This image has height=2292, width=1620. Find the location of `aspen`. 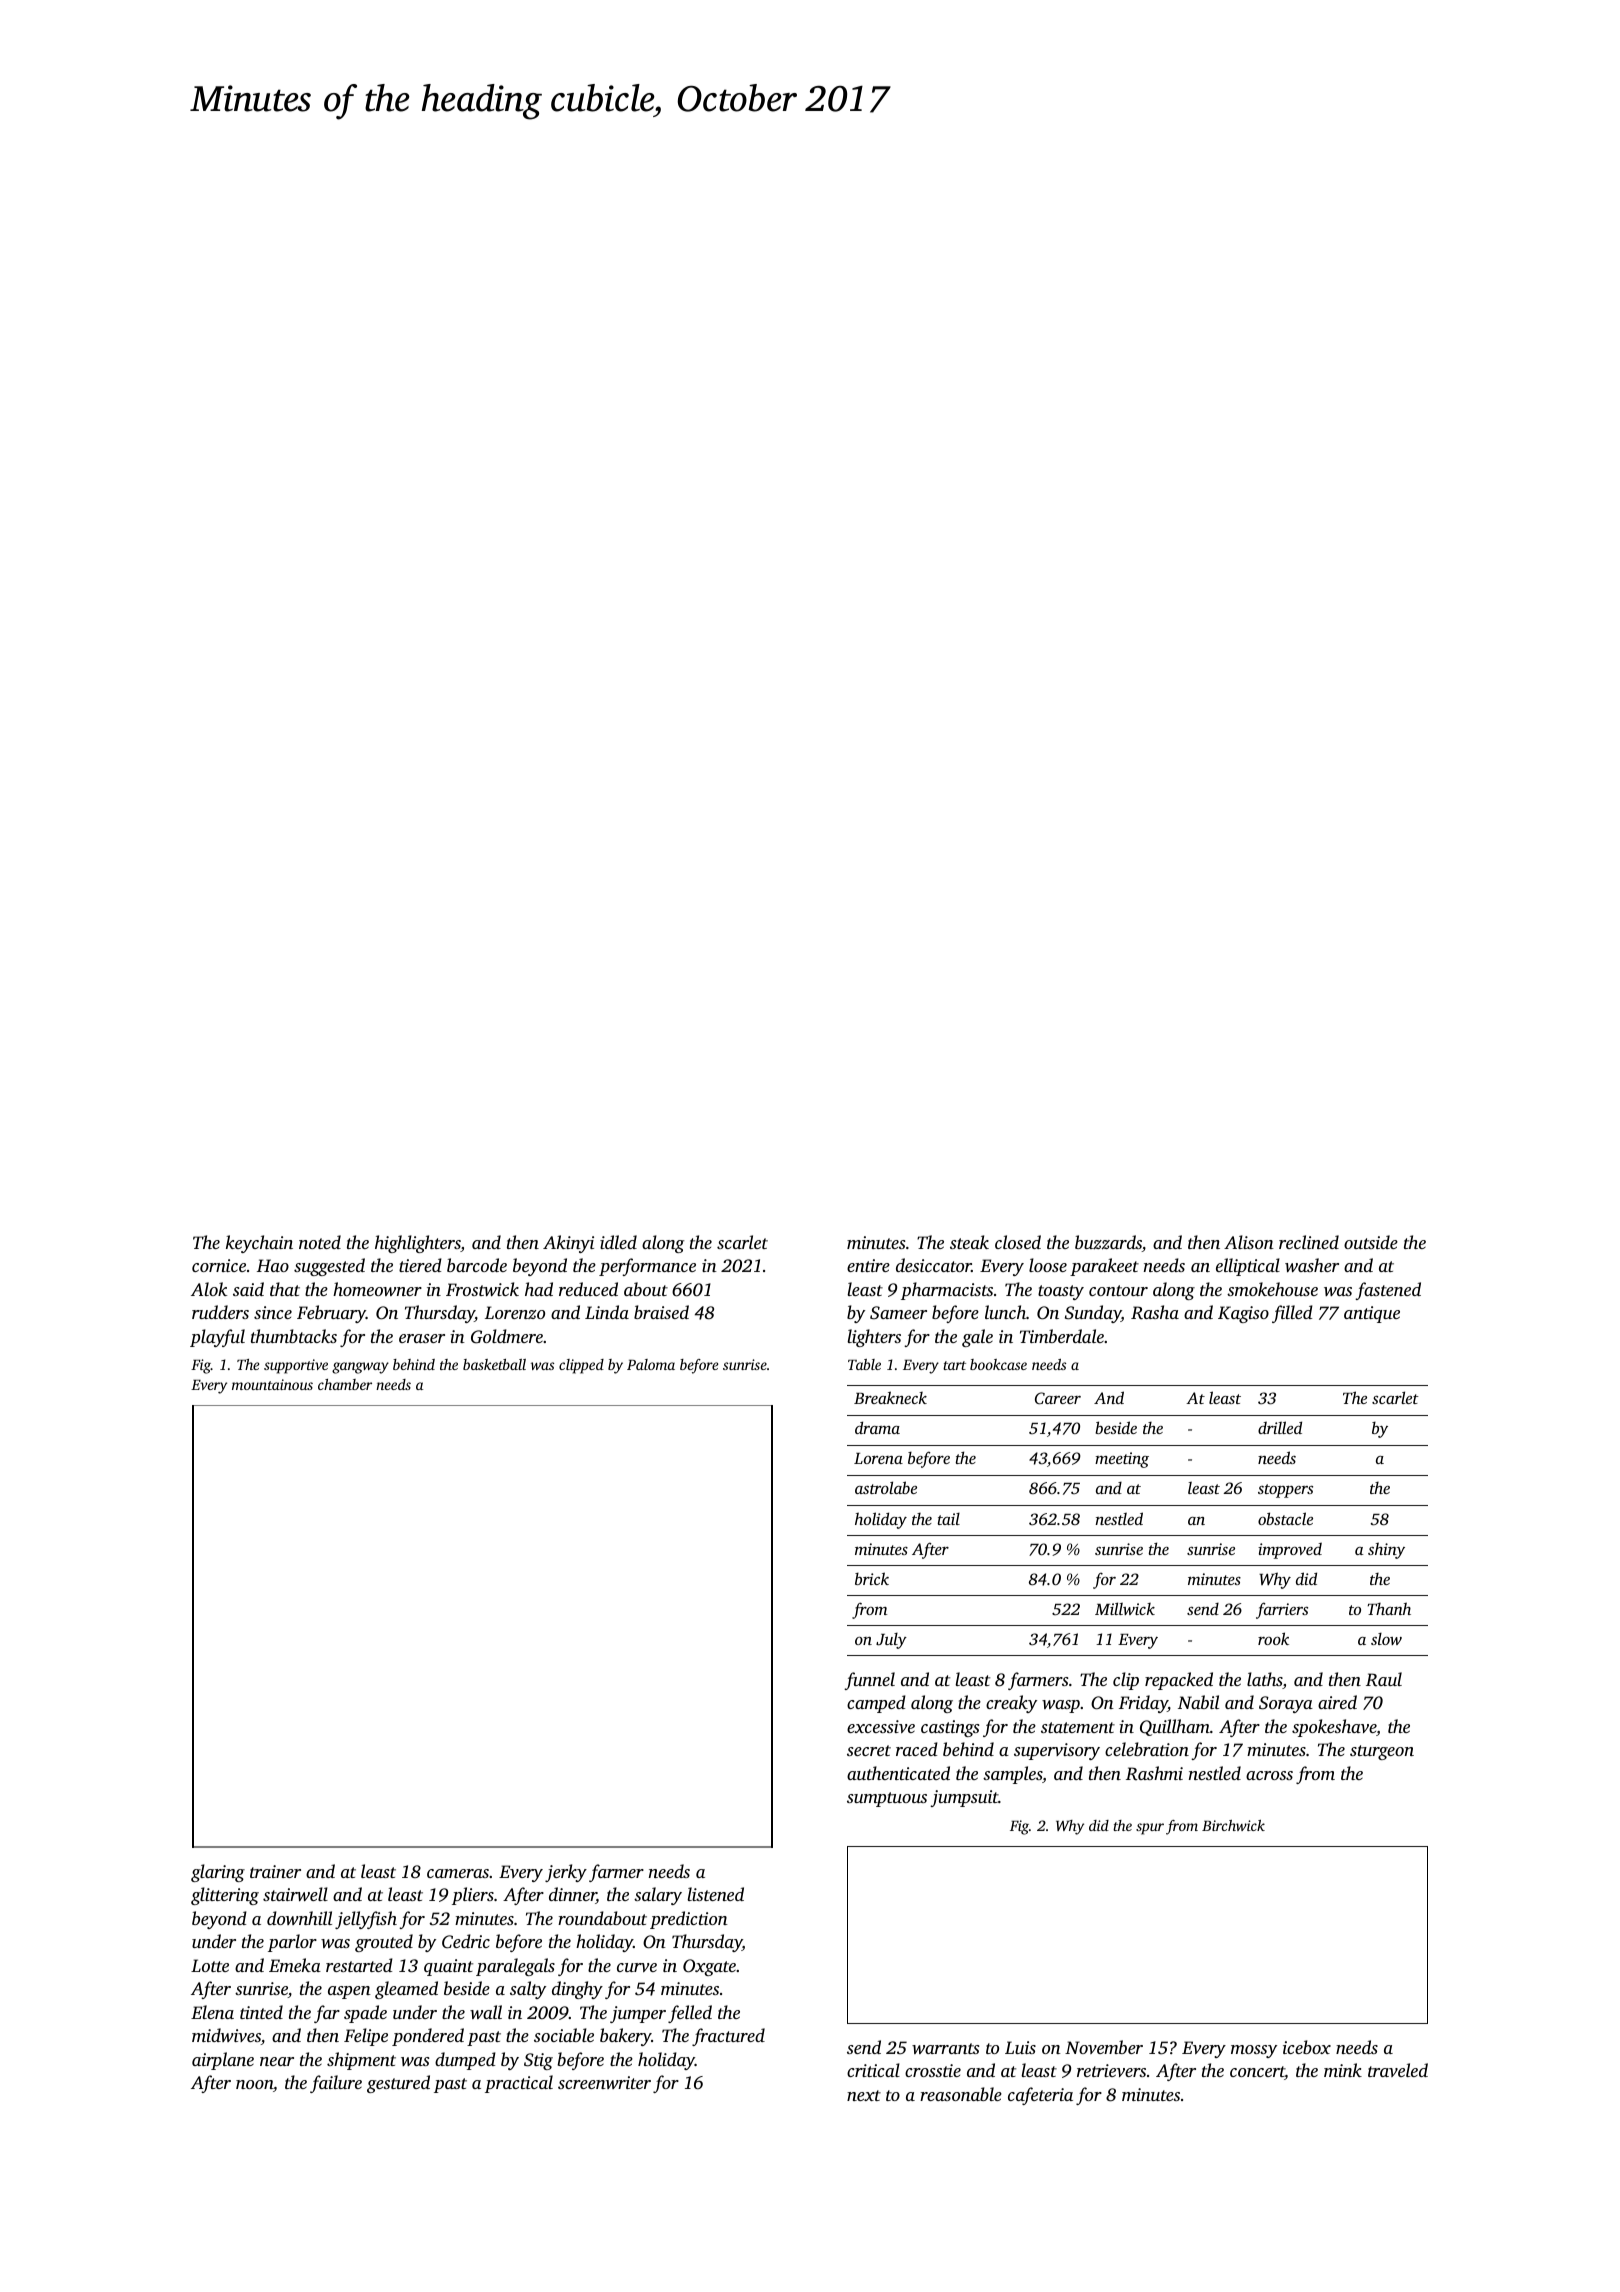

aspen is located at coordinates (349, 1992).
